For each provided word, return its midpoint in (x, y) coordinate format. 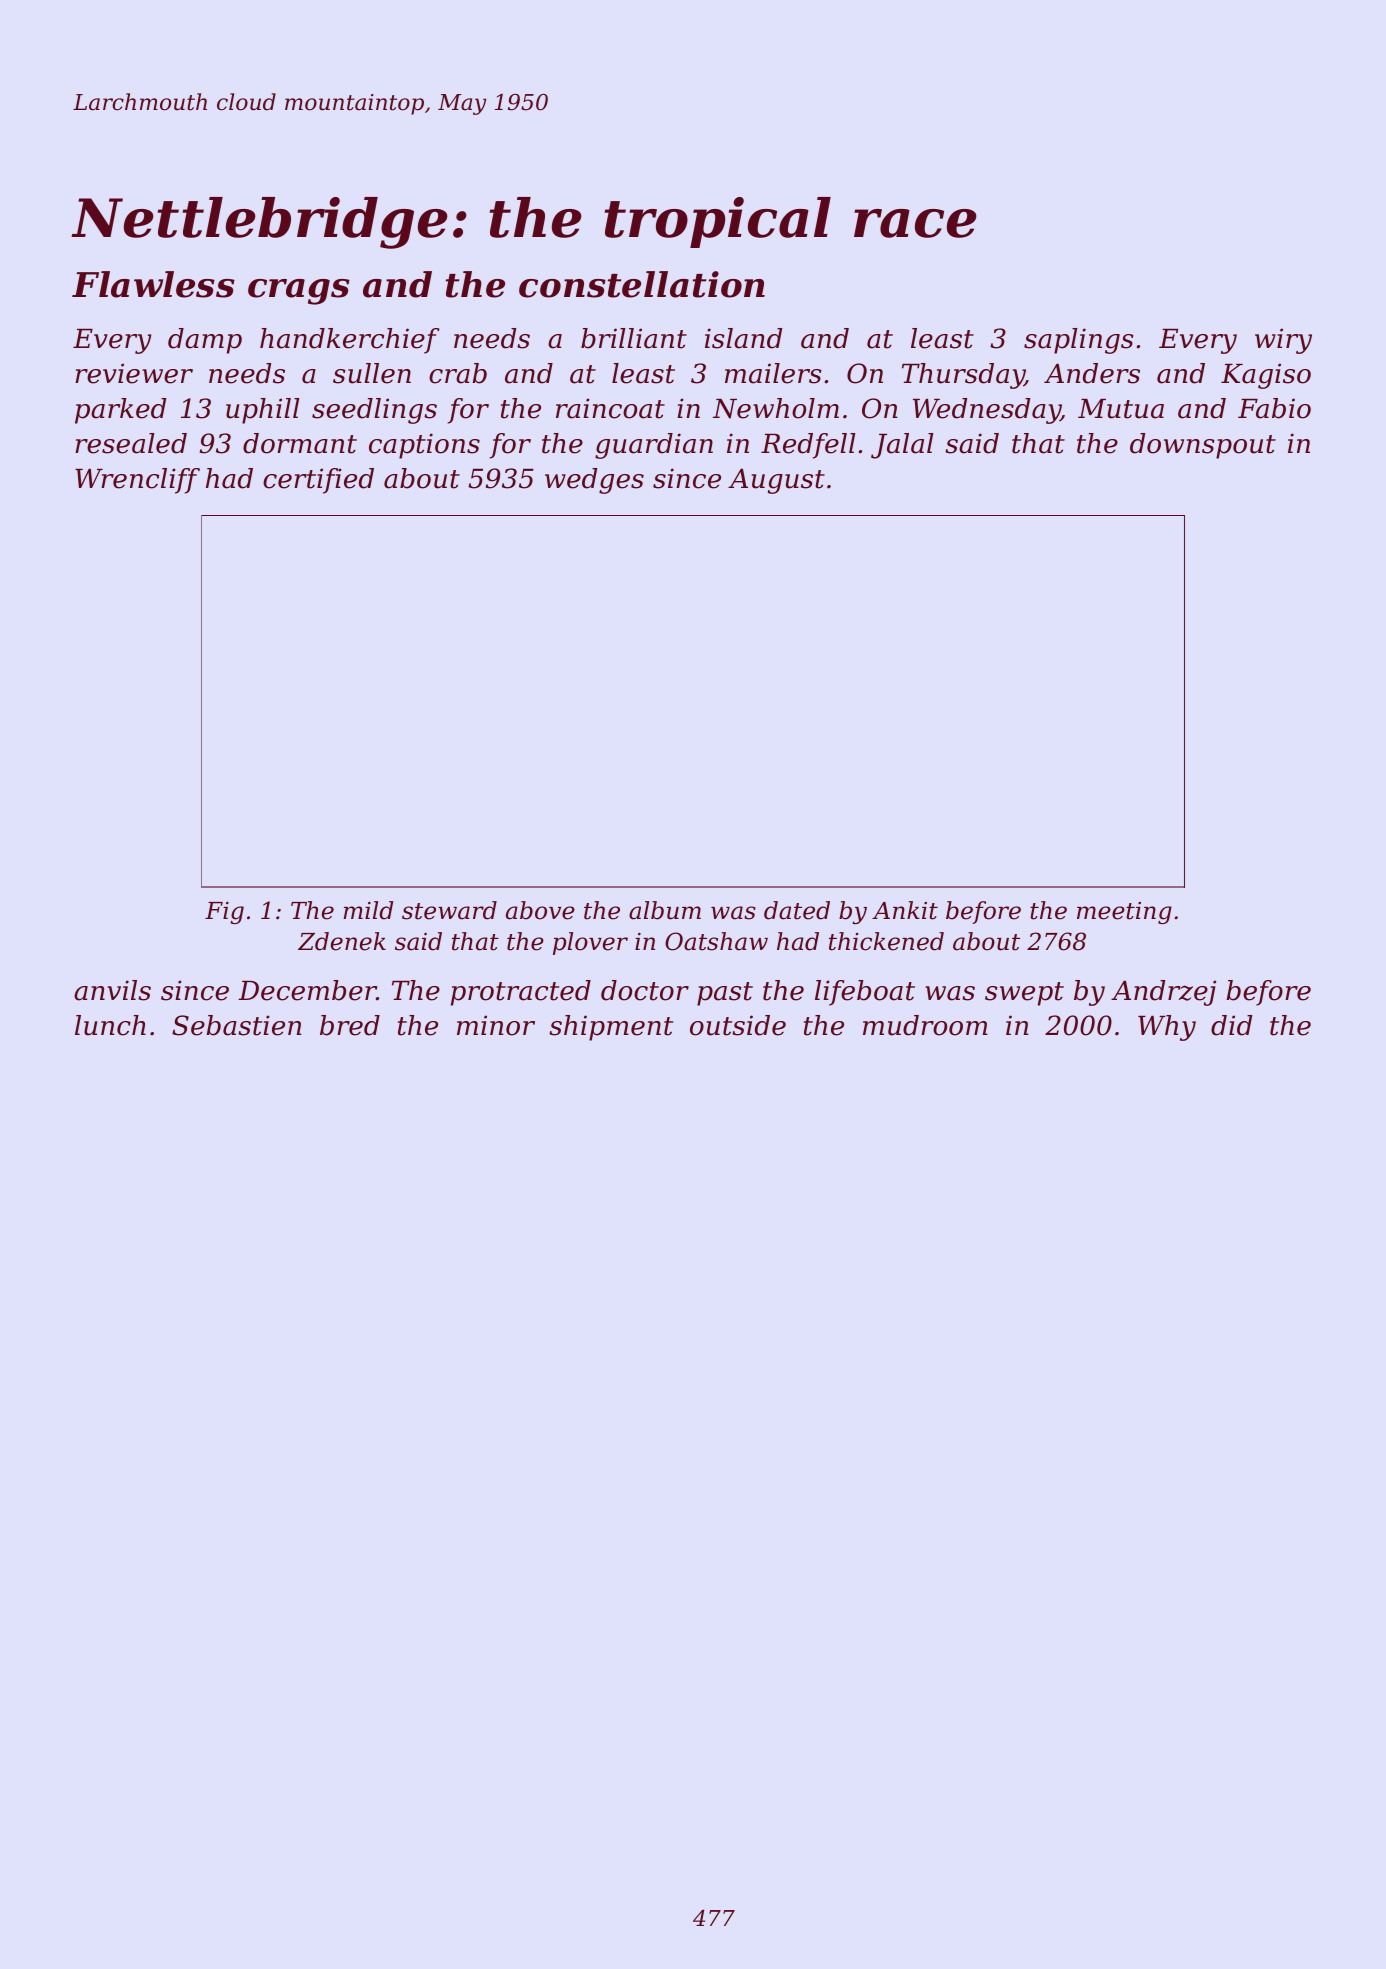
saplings (1079, 341)
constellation (642, 284)
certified (318, 481)
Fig (224, 912)
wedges (594, 481)
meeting (1124, 913)
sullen (372, 373)
